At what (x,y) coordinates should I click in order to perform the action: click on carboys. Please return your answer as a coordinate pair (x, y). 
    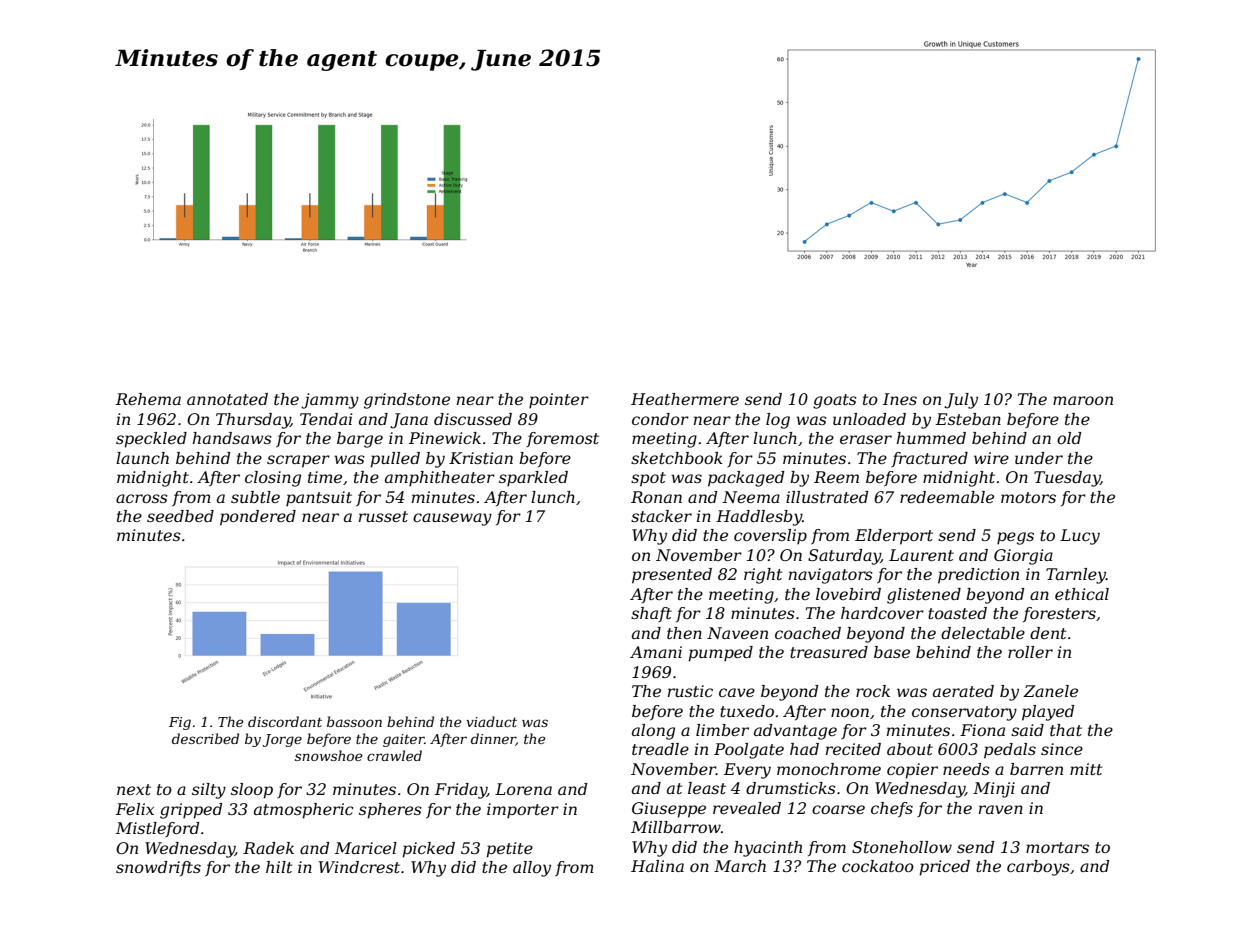
    Looking at the image, I should click on (1038, 868).
